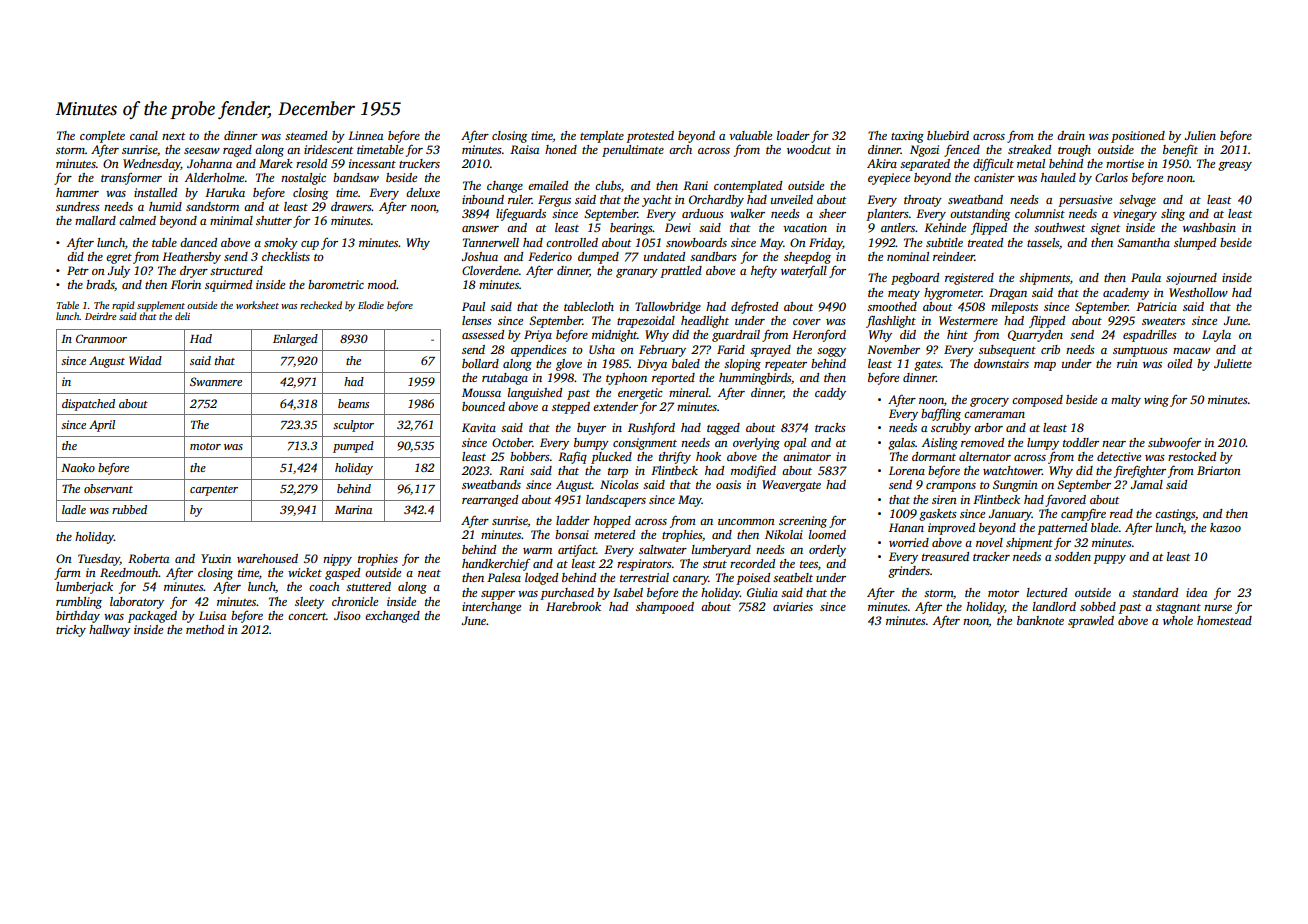  What do you see at coordinates (353, 426) in the document?
I see `sculptor` at bounding box center [353, 426].
